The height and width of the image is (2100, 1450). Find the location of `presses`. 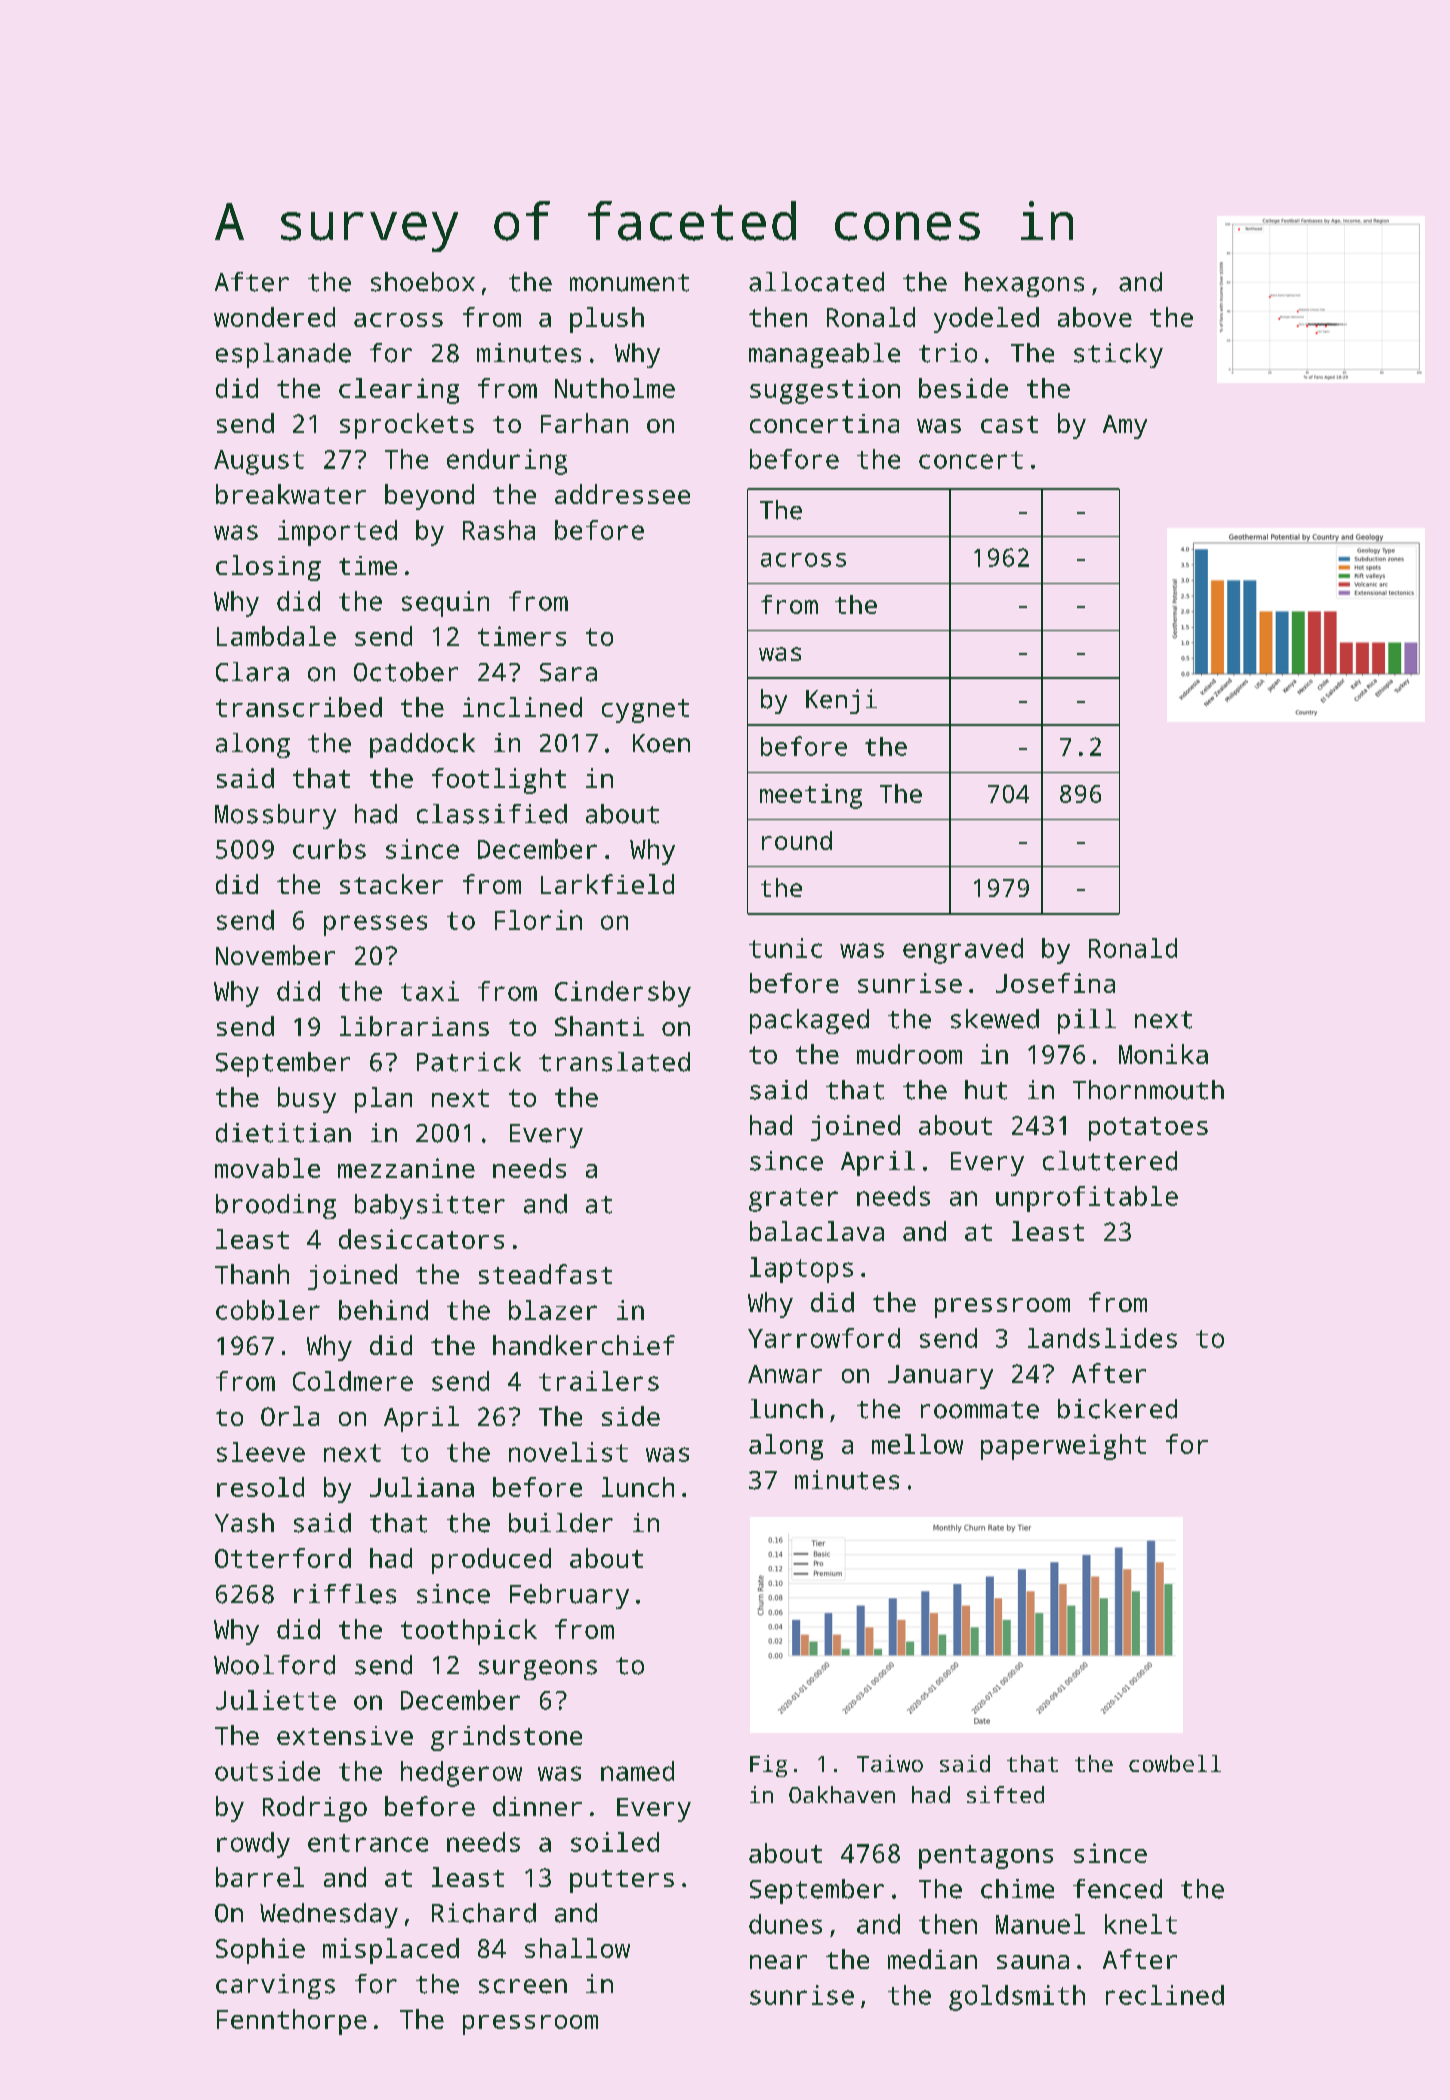

presses is located at coordinates (375, 925).
